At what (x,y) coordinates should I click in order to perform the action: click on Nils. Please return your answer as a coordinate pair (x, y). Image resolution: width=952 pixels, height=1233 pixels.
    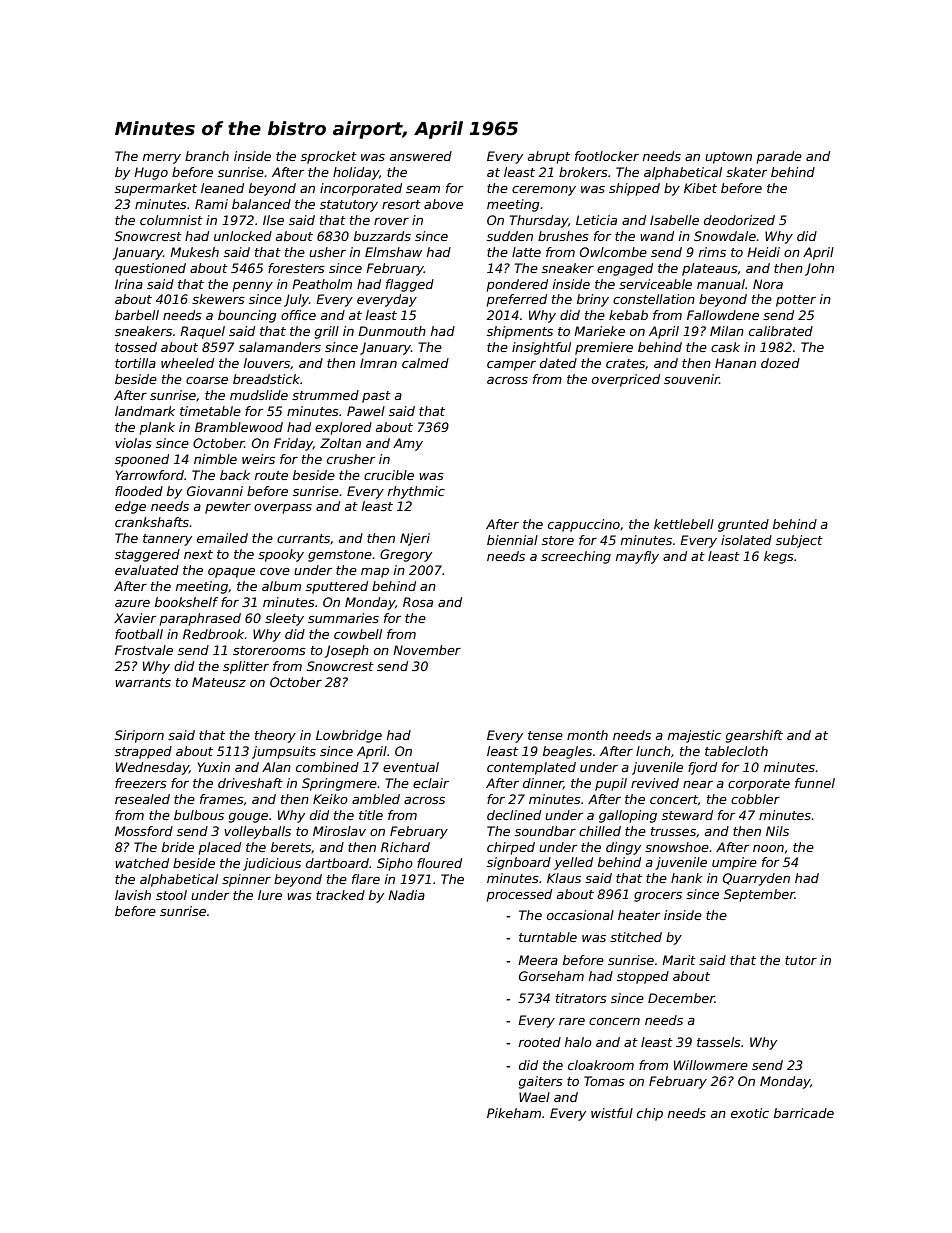
    Looking at the image, I should click on (777, 831).
